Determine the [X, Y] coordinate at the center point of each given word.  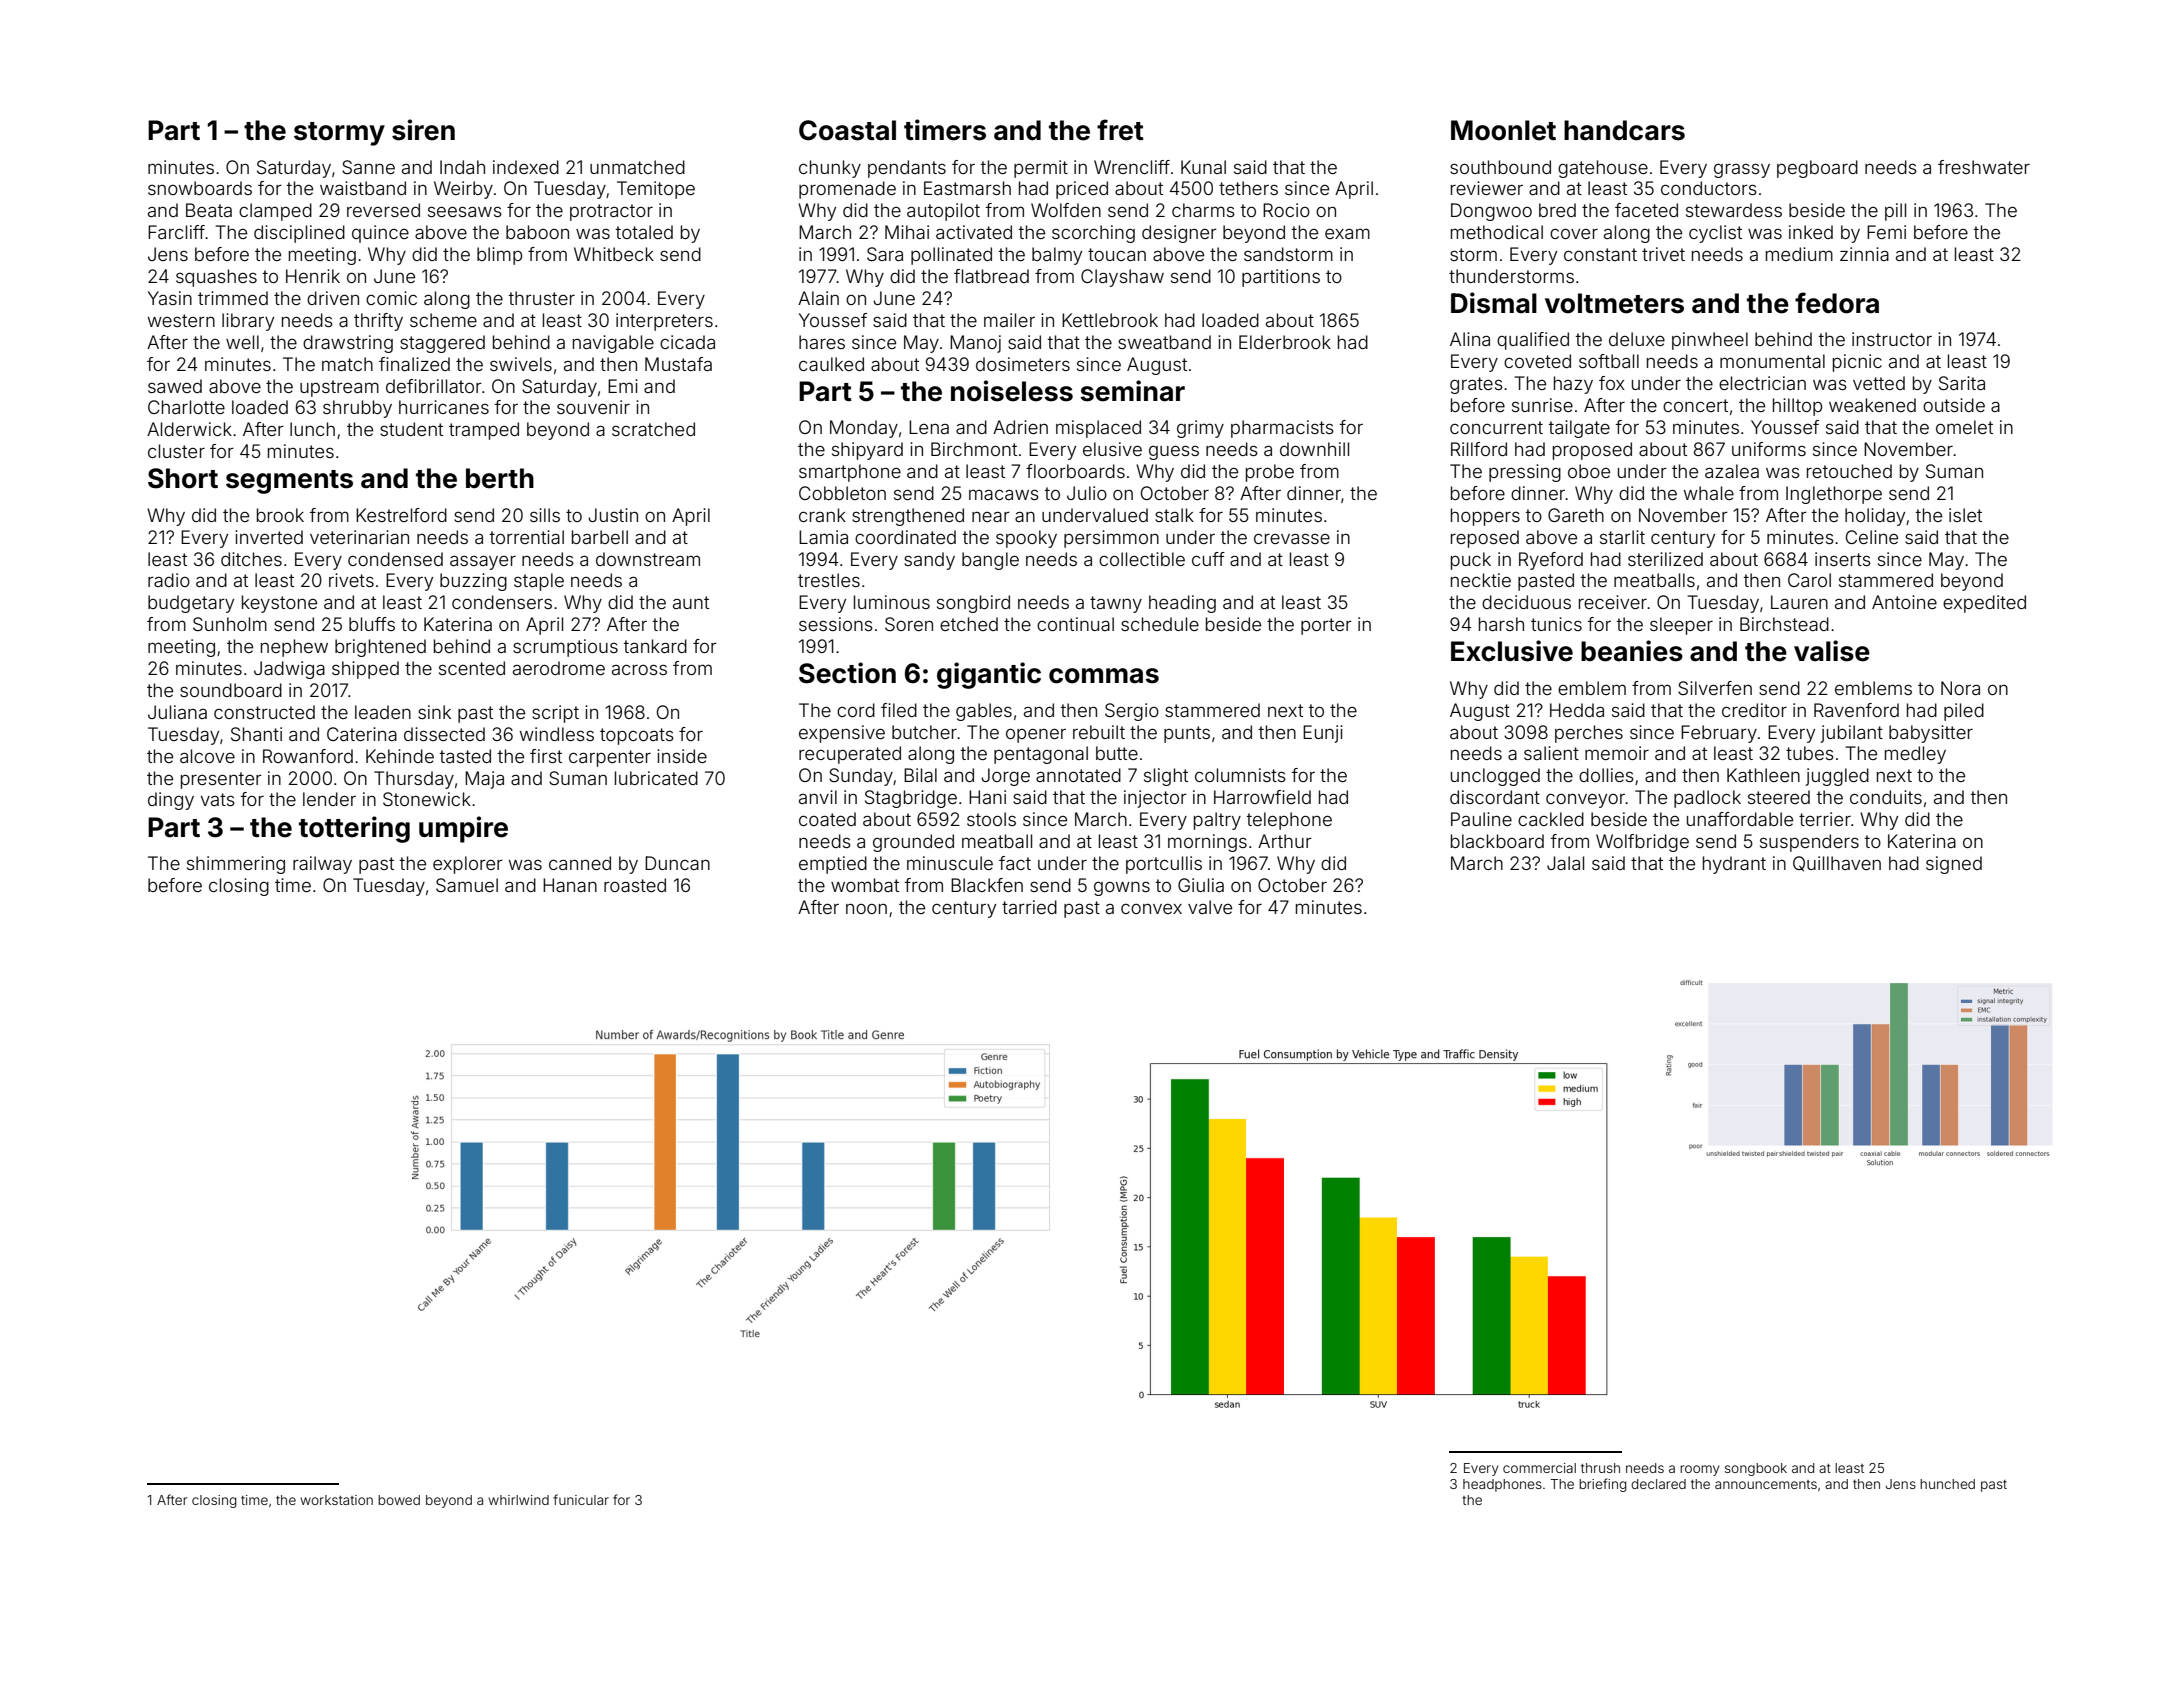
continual [1075, 624]
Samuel [467, 885]
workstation [336, 1500]
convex [1151, 909]
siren [423, 130]
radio [169, 580]
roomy [1699, 1470]
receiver [1613, 602]
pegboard [1817, 169]
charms [1203, 210]
